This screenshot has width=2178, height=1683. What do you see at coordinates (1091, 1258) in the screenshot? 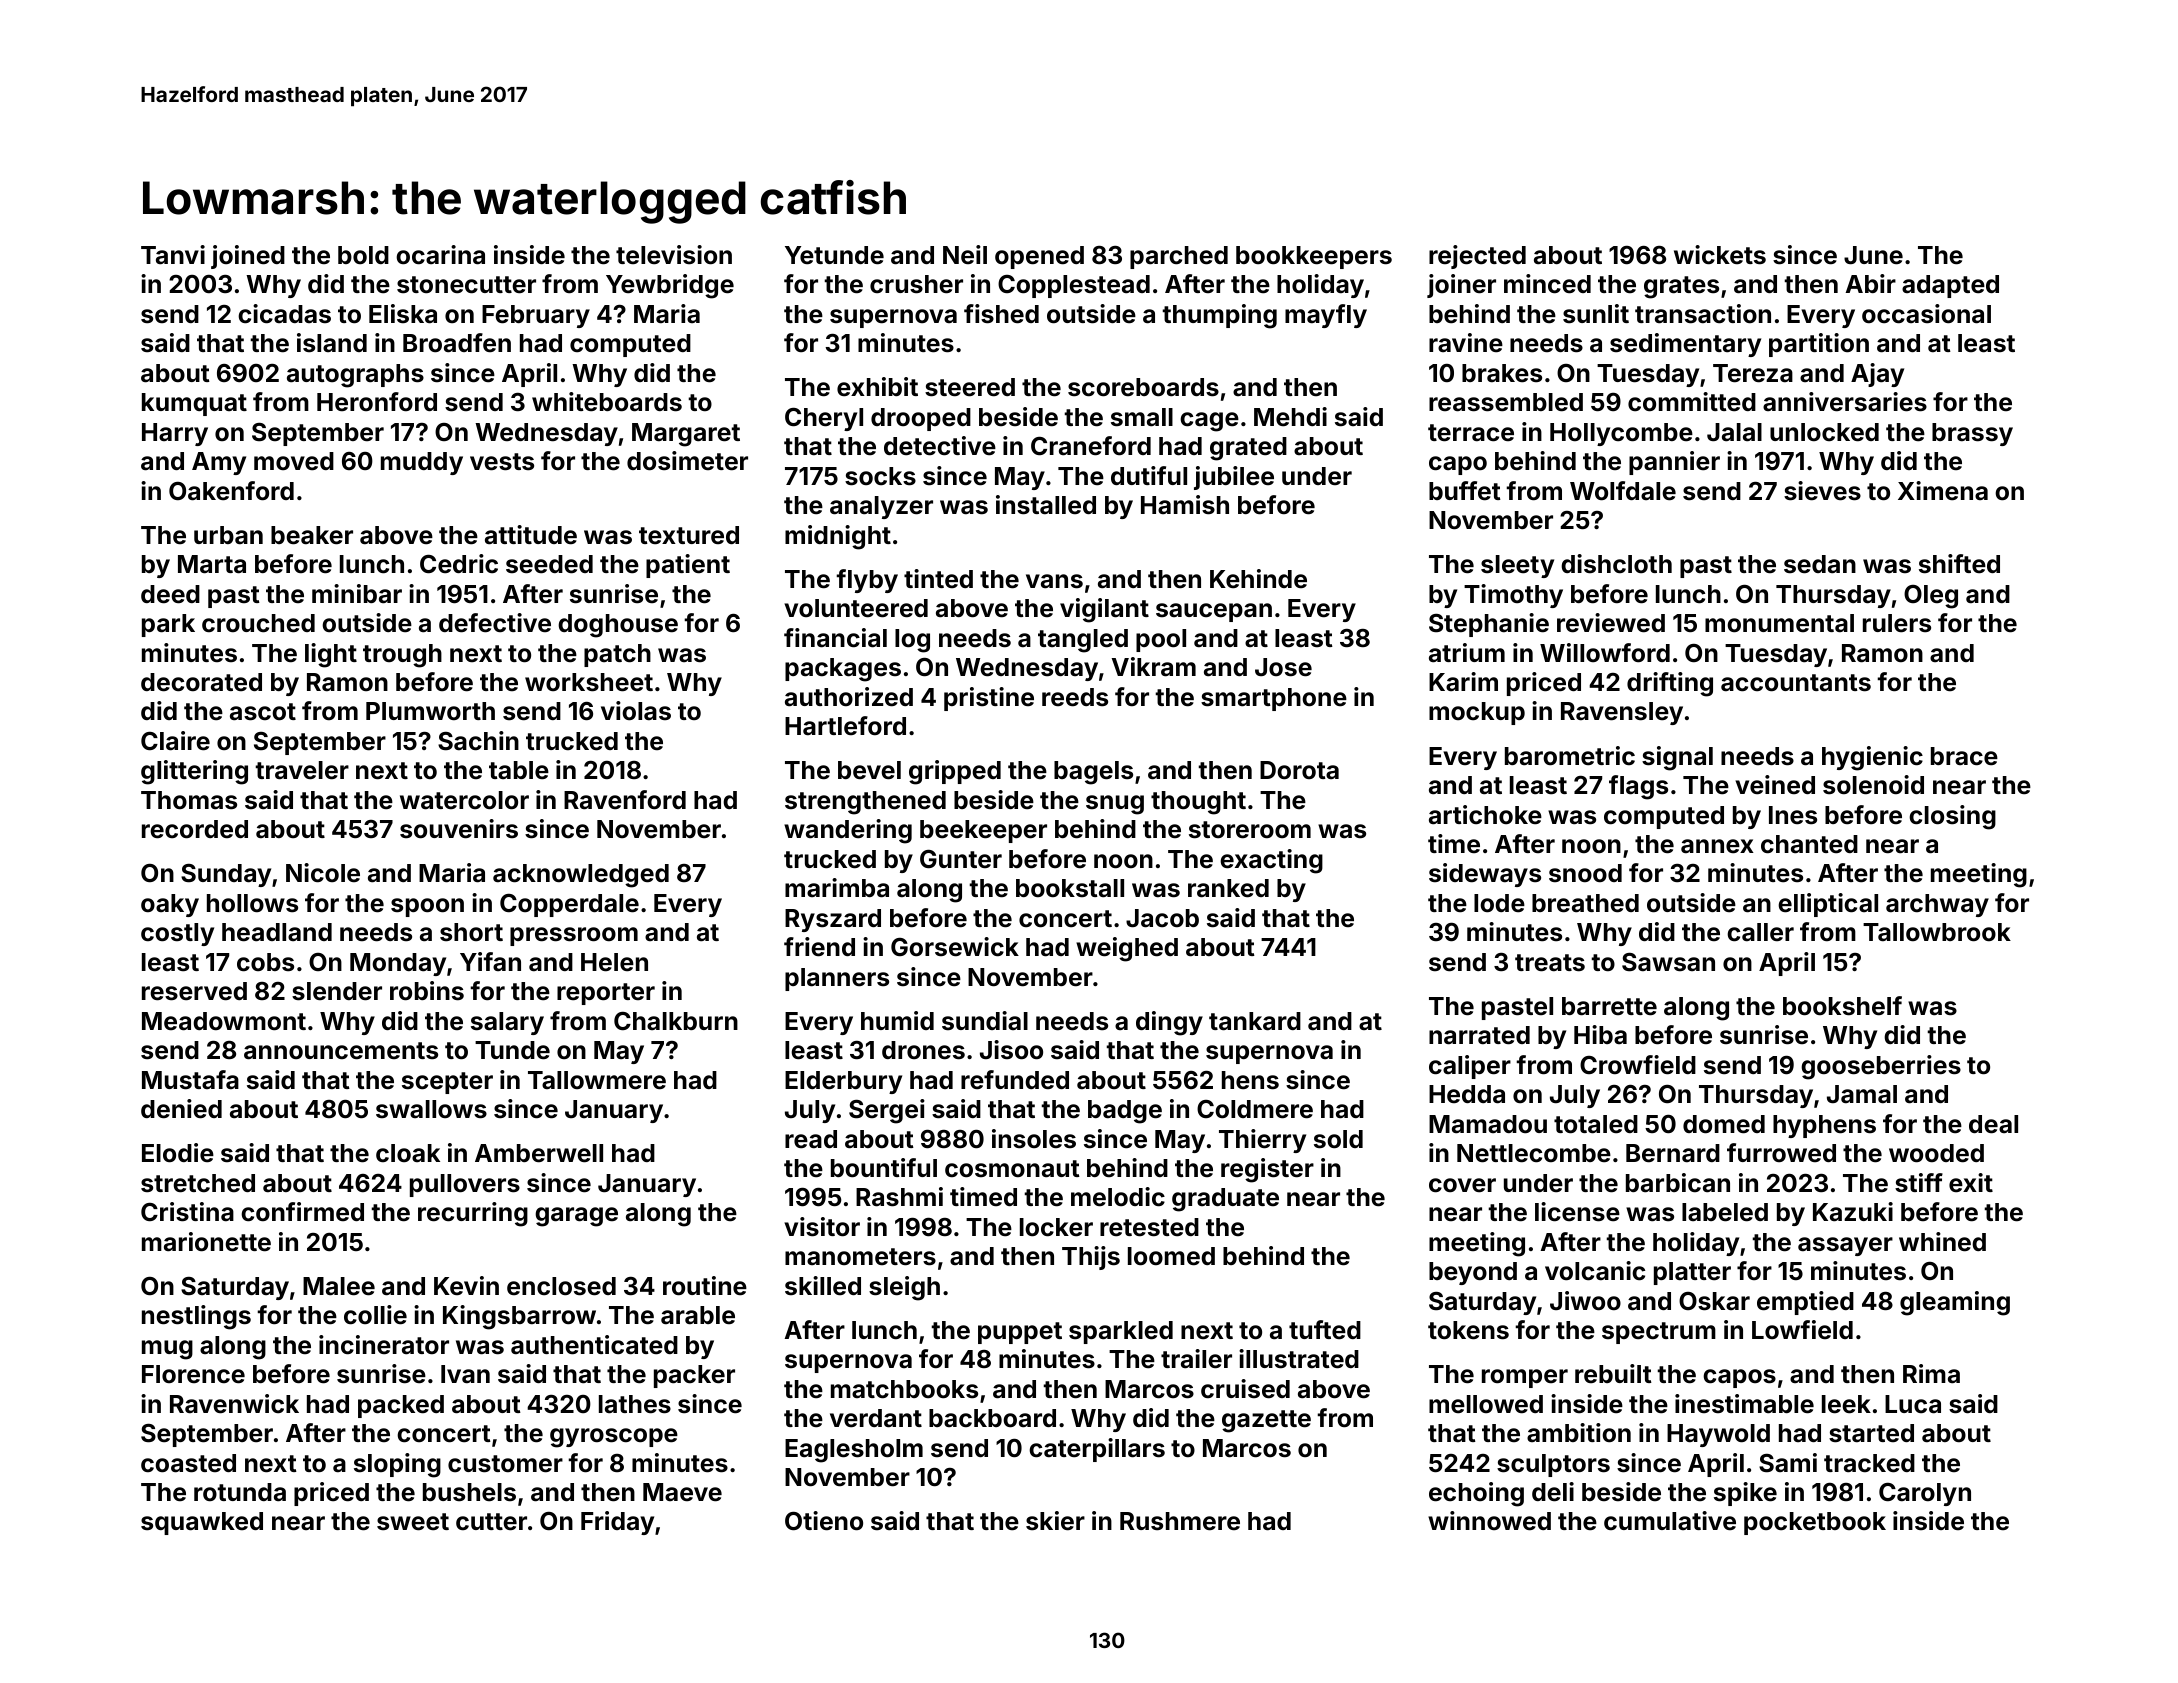
I see `Thijs` at bounding box center [1091, 1258].
